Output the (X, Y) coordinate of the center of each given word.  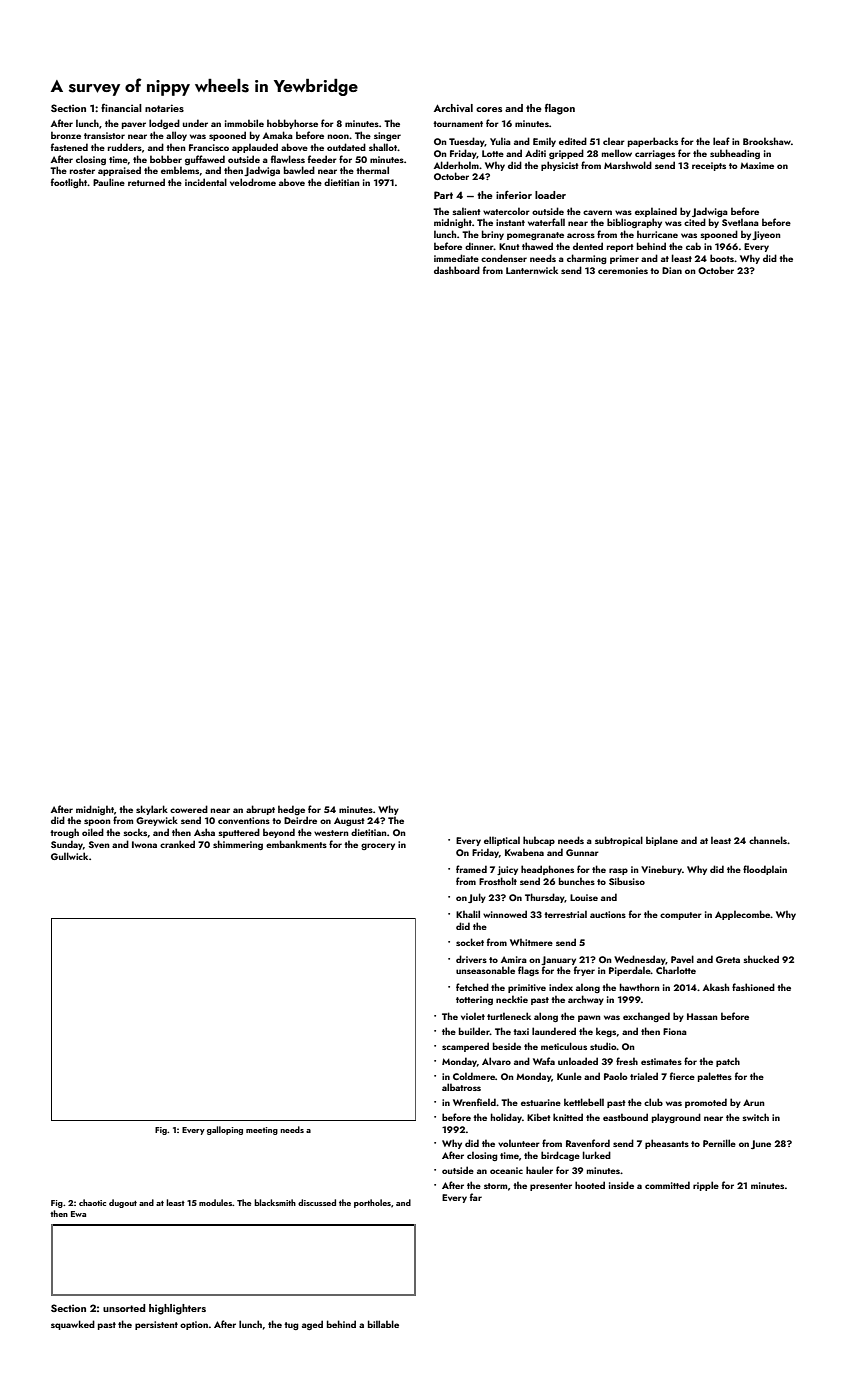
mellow (617, 153)
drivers (471, 959)
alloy (176, 136)
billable (383, 1324)
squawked (73, 1325)
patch (728, 1062)
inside (621, 1185)
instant (510, 222)
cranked (177, 844)
